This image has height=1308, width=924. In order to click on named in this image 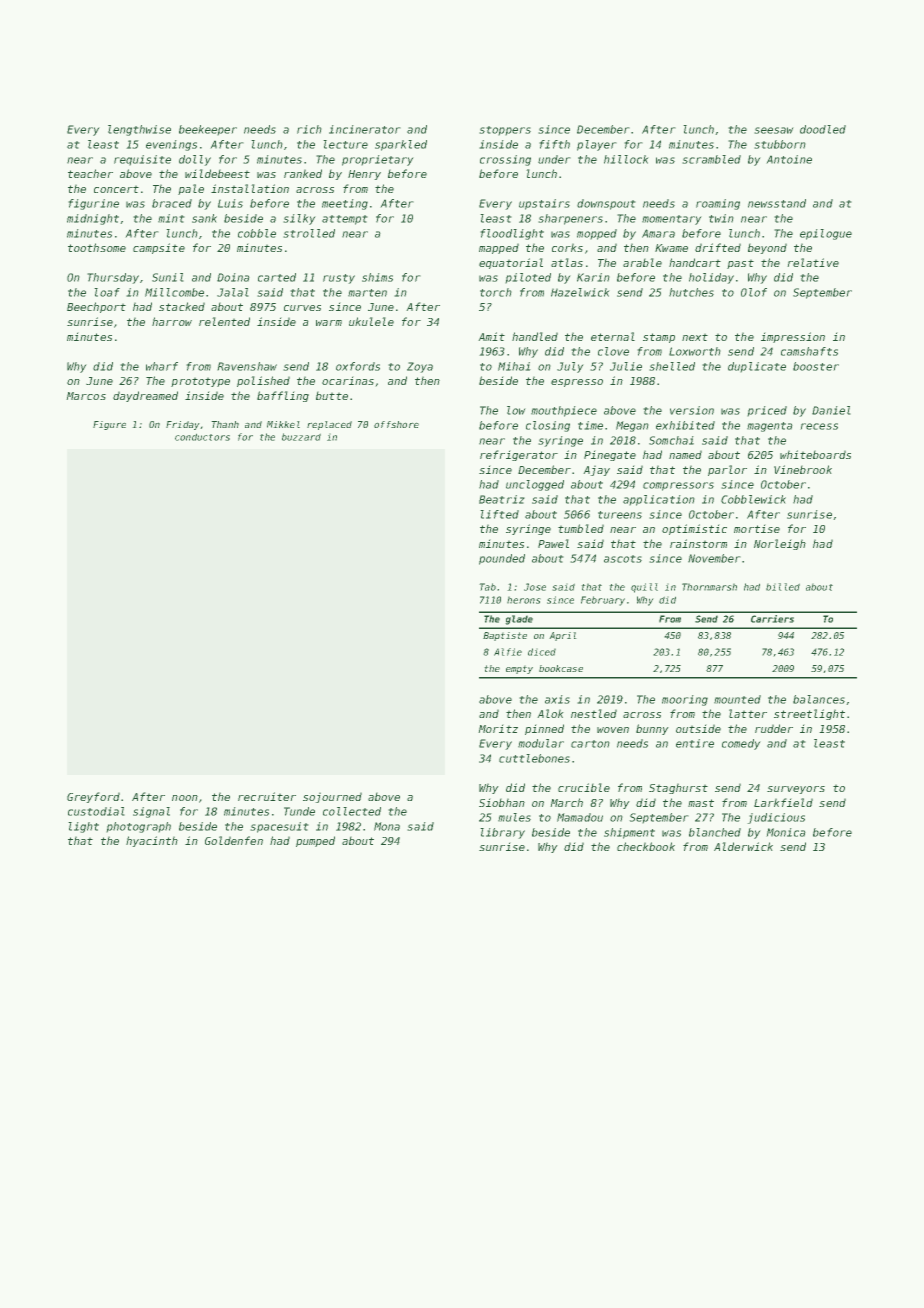, I will do `click(685, 454)`.
